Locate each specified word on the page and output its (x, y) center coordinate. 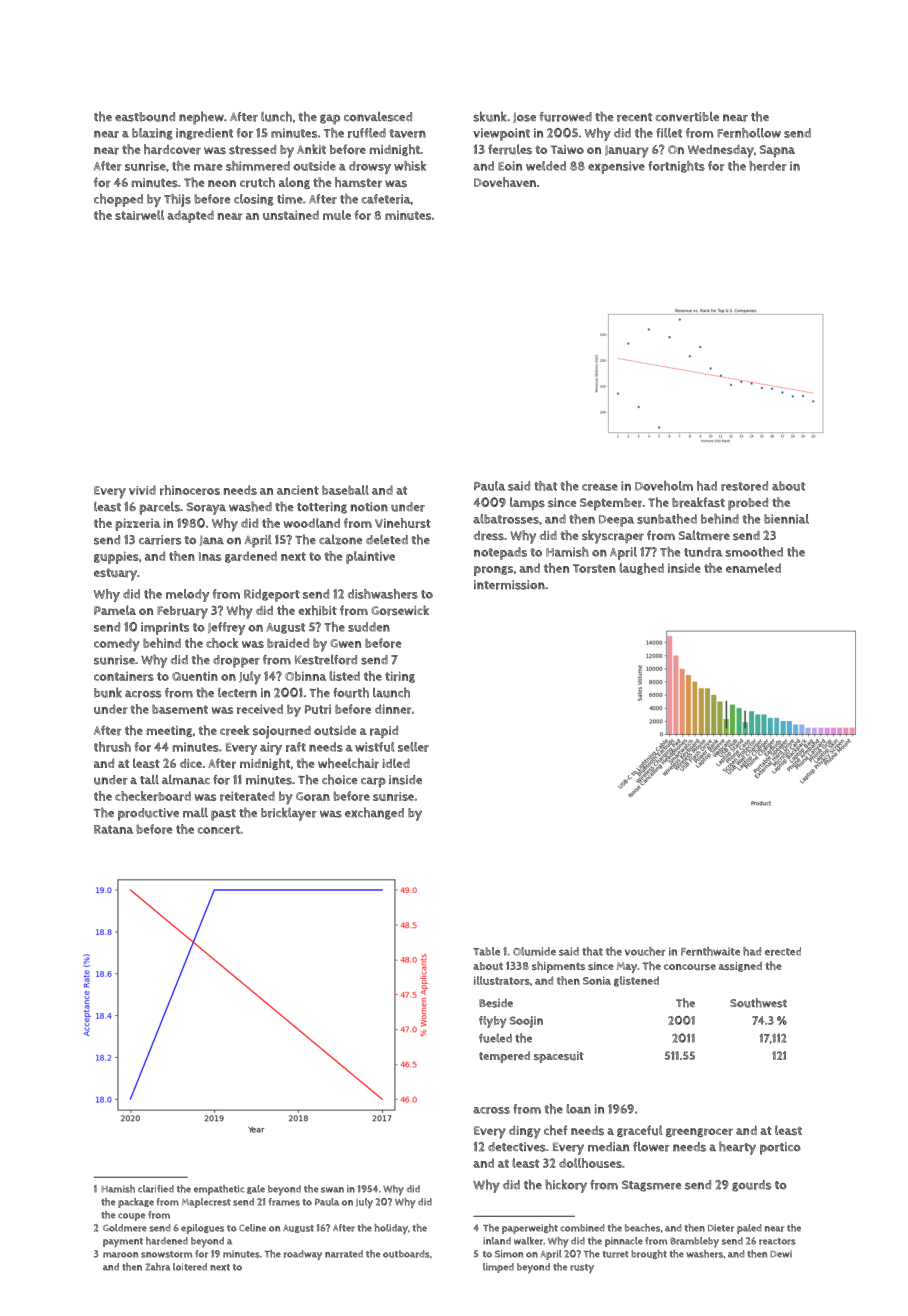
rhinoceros (190, 490)
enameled (753, 568)
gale (256, 1189)
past (223, 815)
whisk (410, 166)
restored (744, 486)
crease (600, 487)
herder (768, 166)
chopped (118, 200)
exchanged (374, 813)
